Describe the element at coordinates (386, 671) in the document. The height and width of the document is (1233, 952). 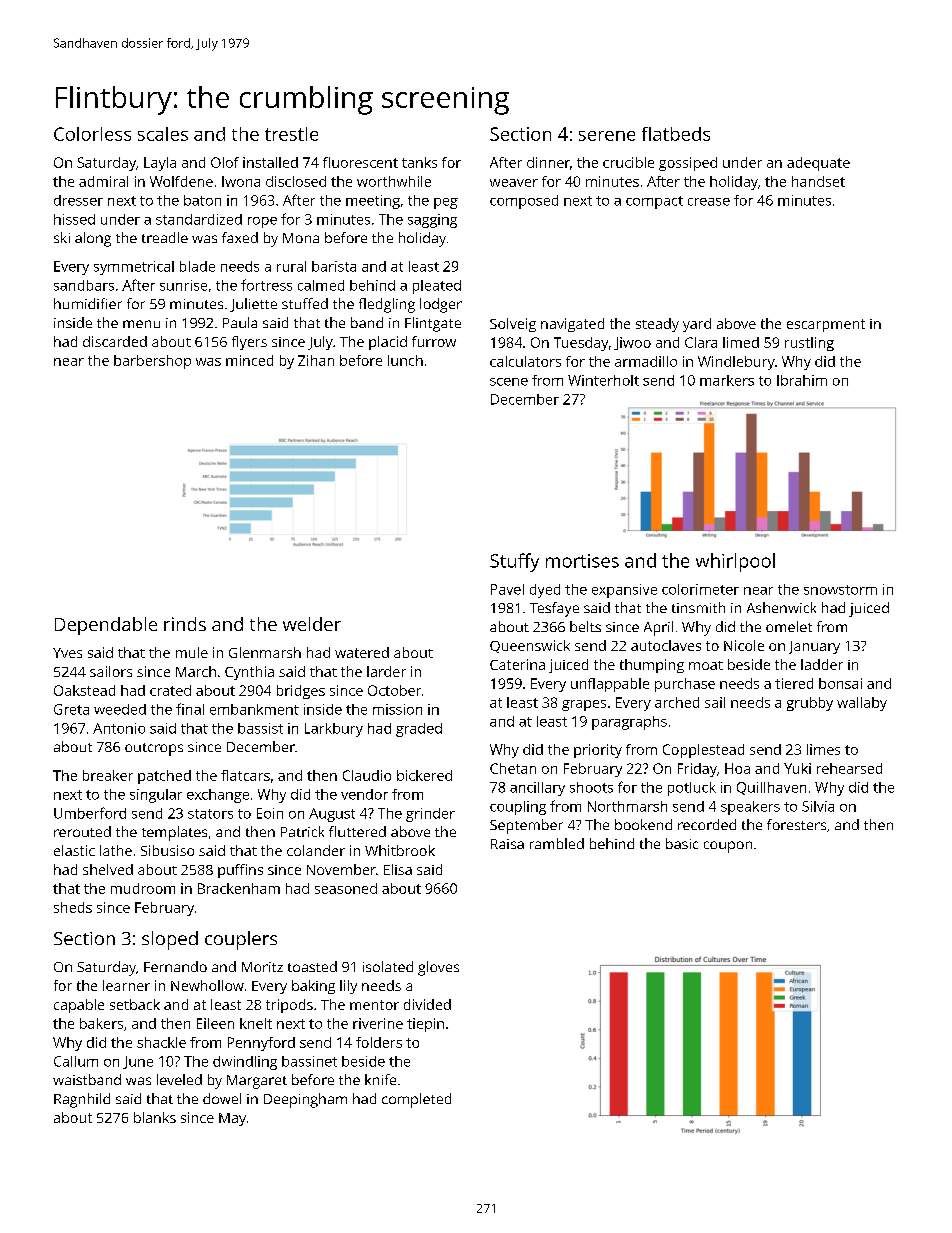
I see `larder` at that location.
